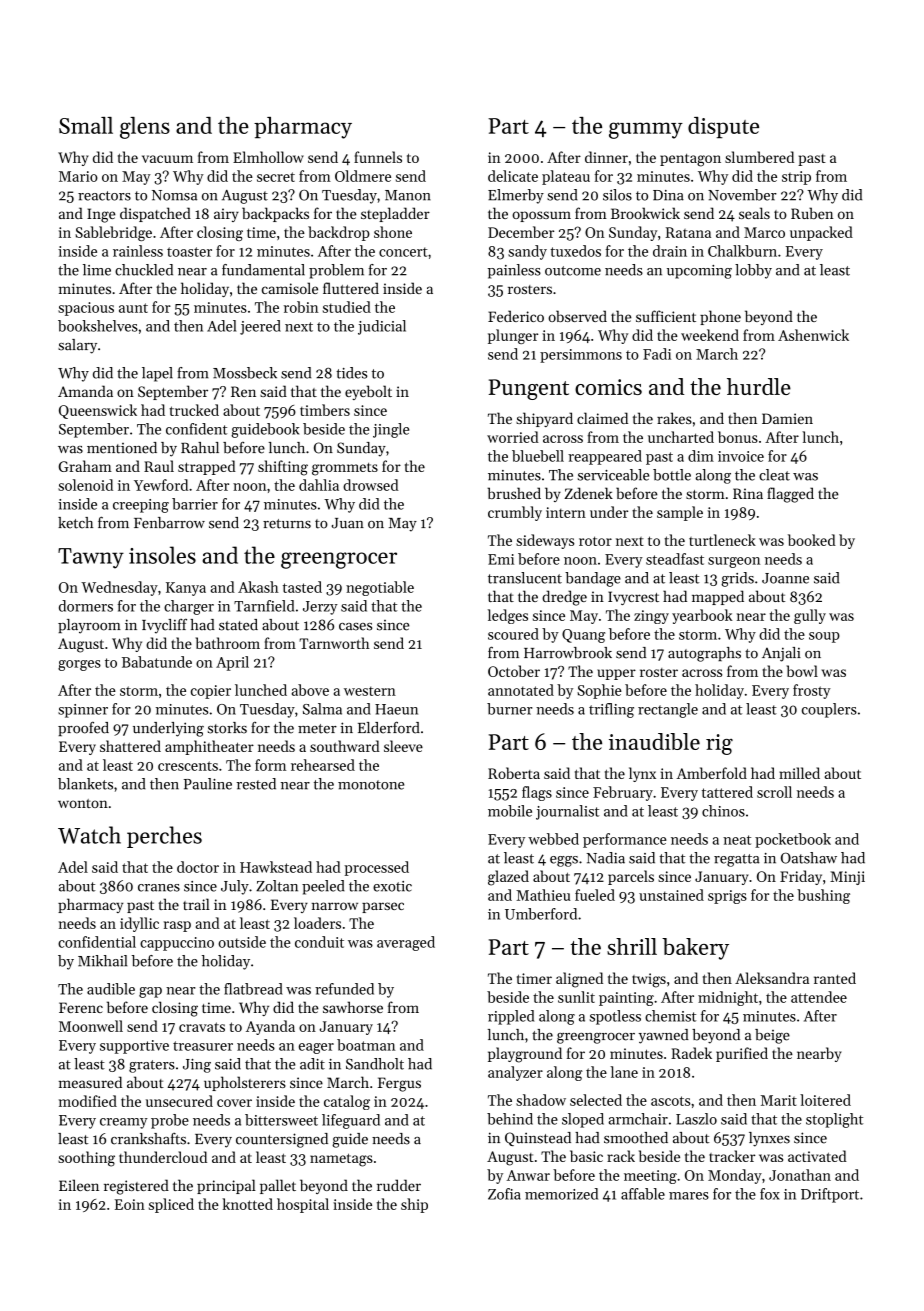 The image size is (924, 1311). I want to click on ledges, so click(508, 616).
